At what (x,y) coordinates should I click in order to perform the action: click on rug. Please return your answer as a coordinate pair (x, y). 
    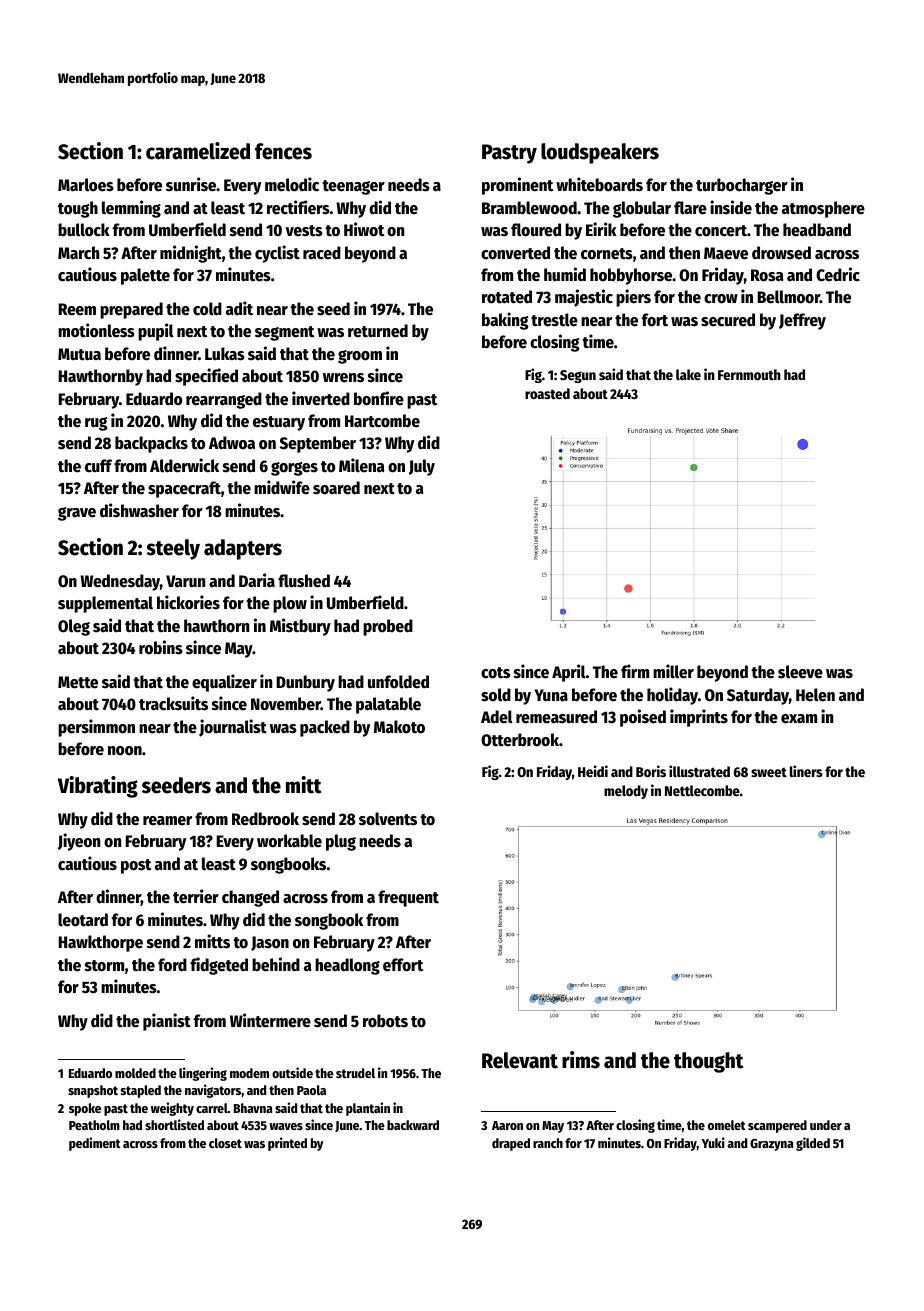
    Looking at the image, I should click on (96, 424).
